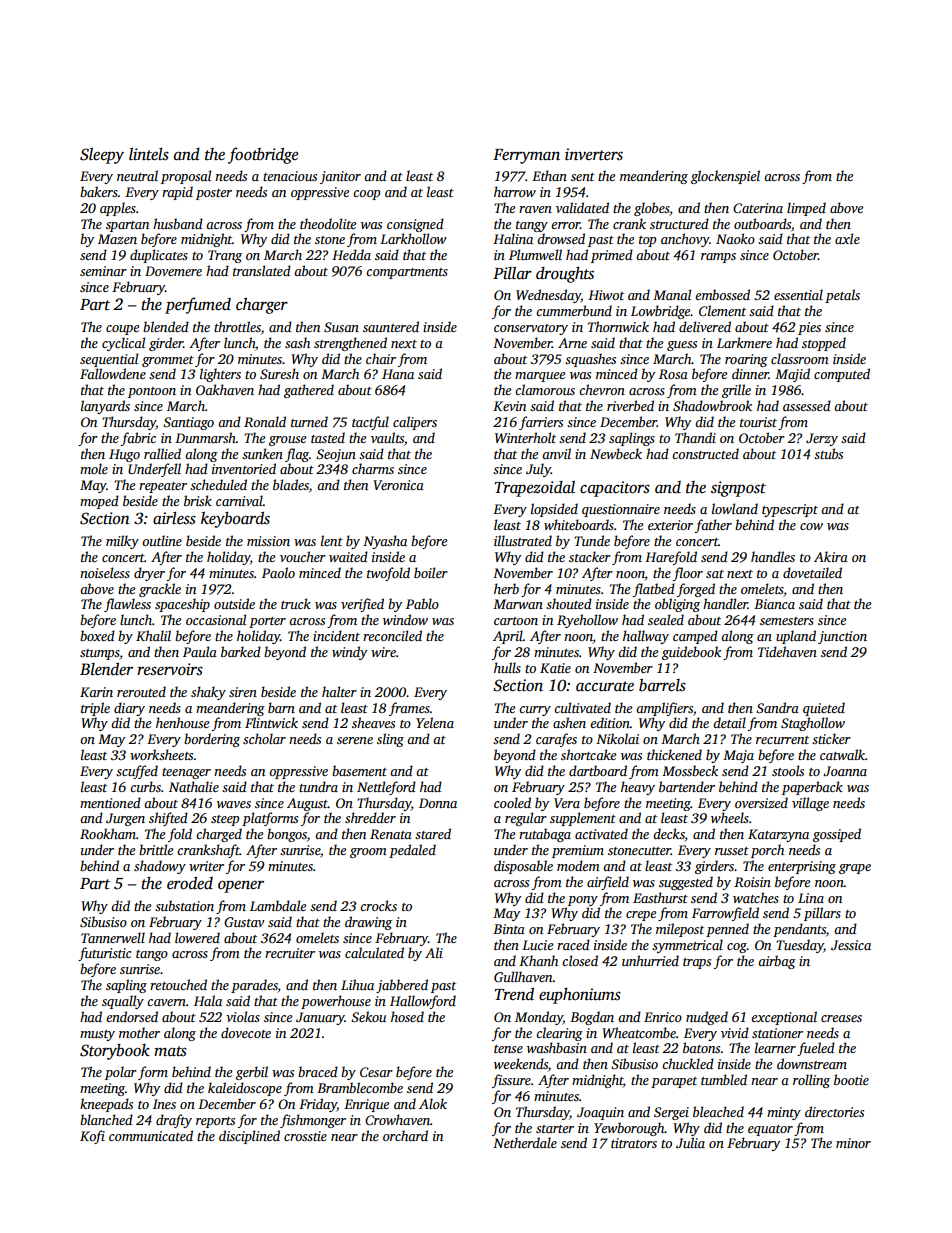  I want to click on Sleepy, so click(102, 156).
